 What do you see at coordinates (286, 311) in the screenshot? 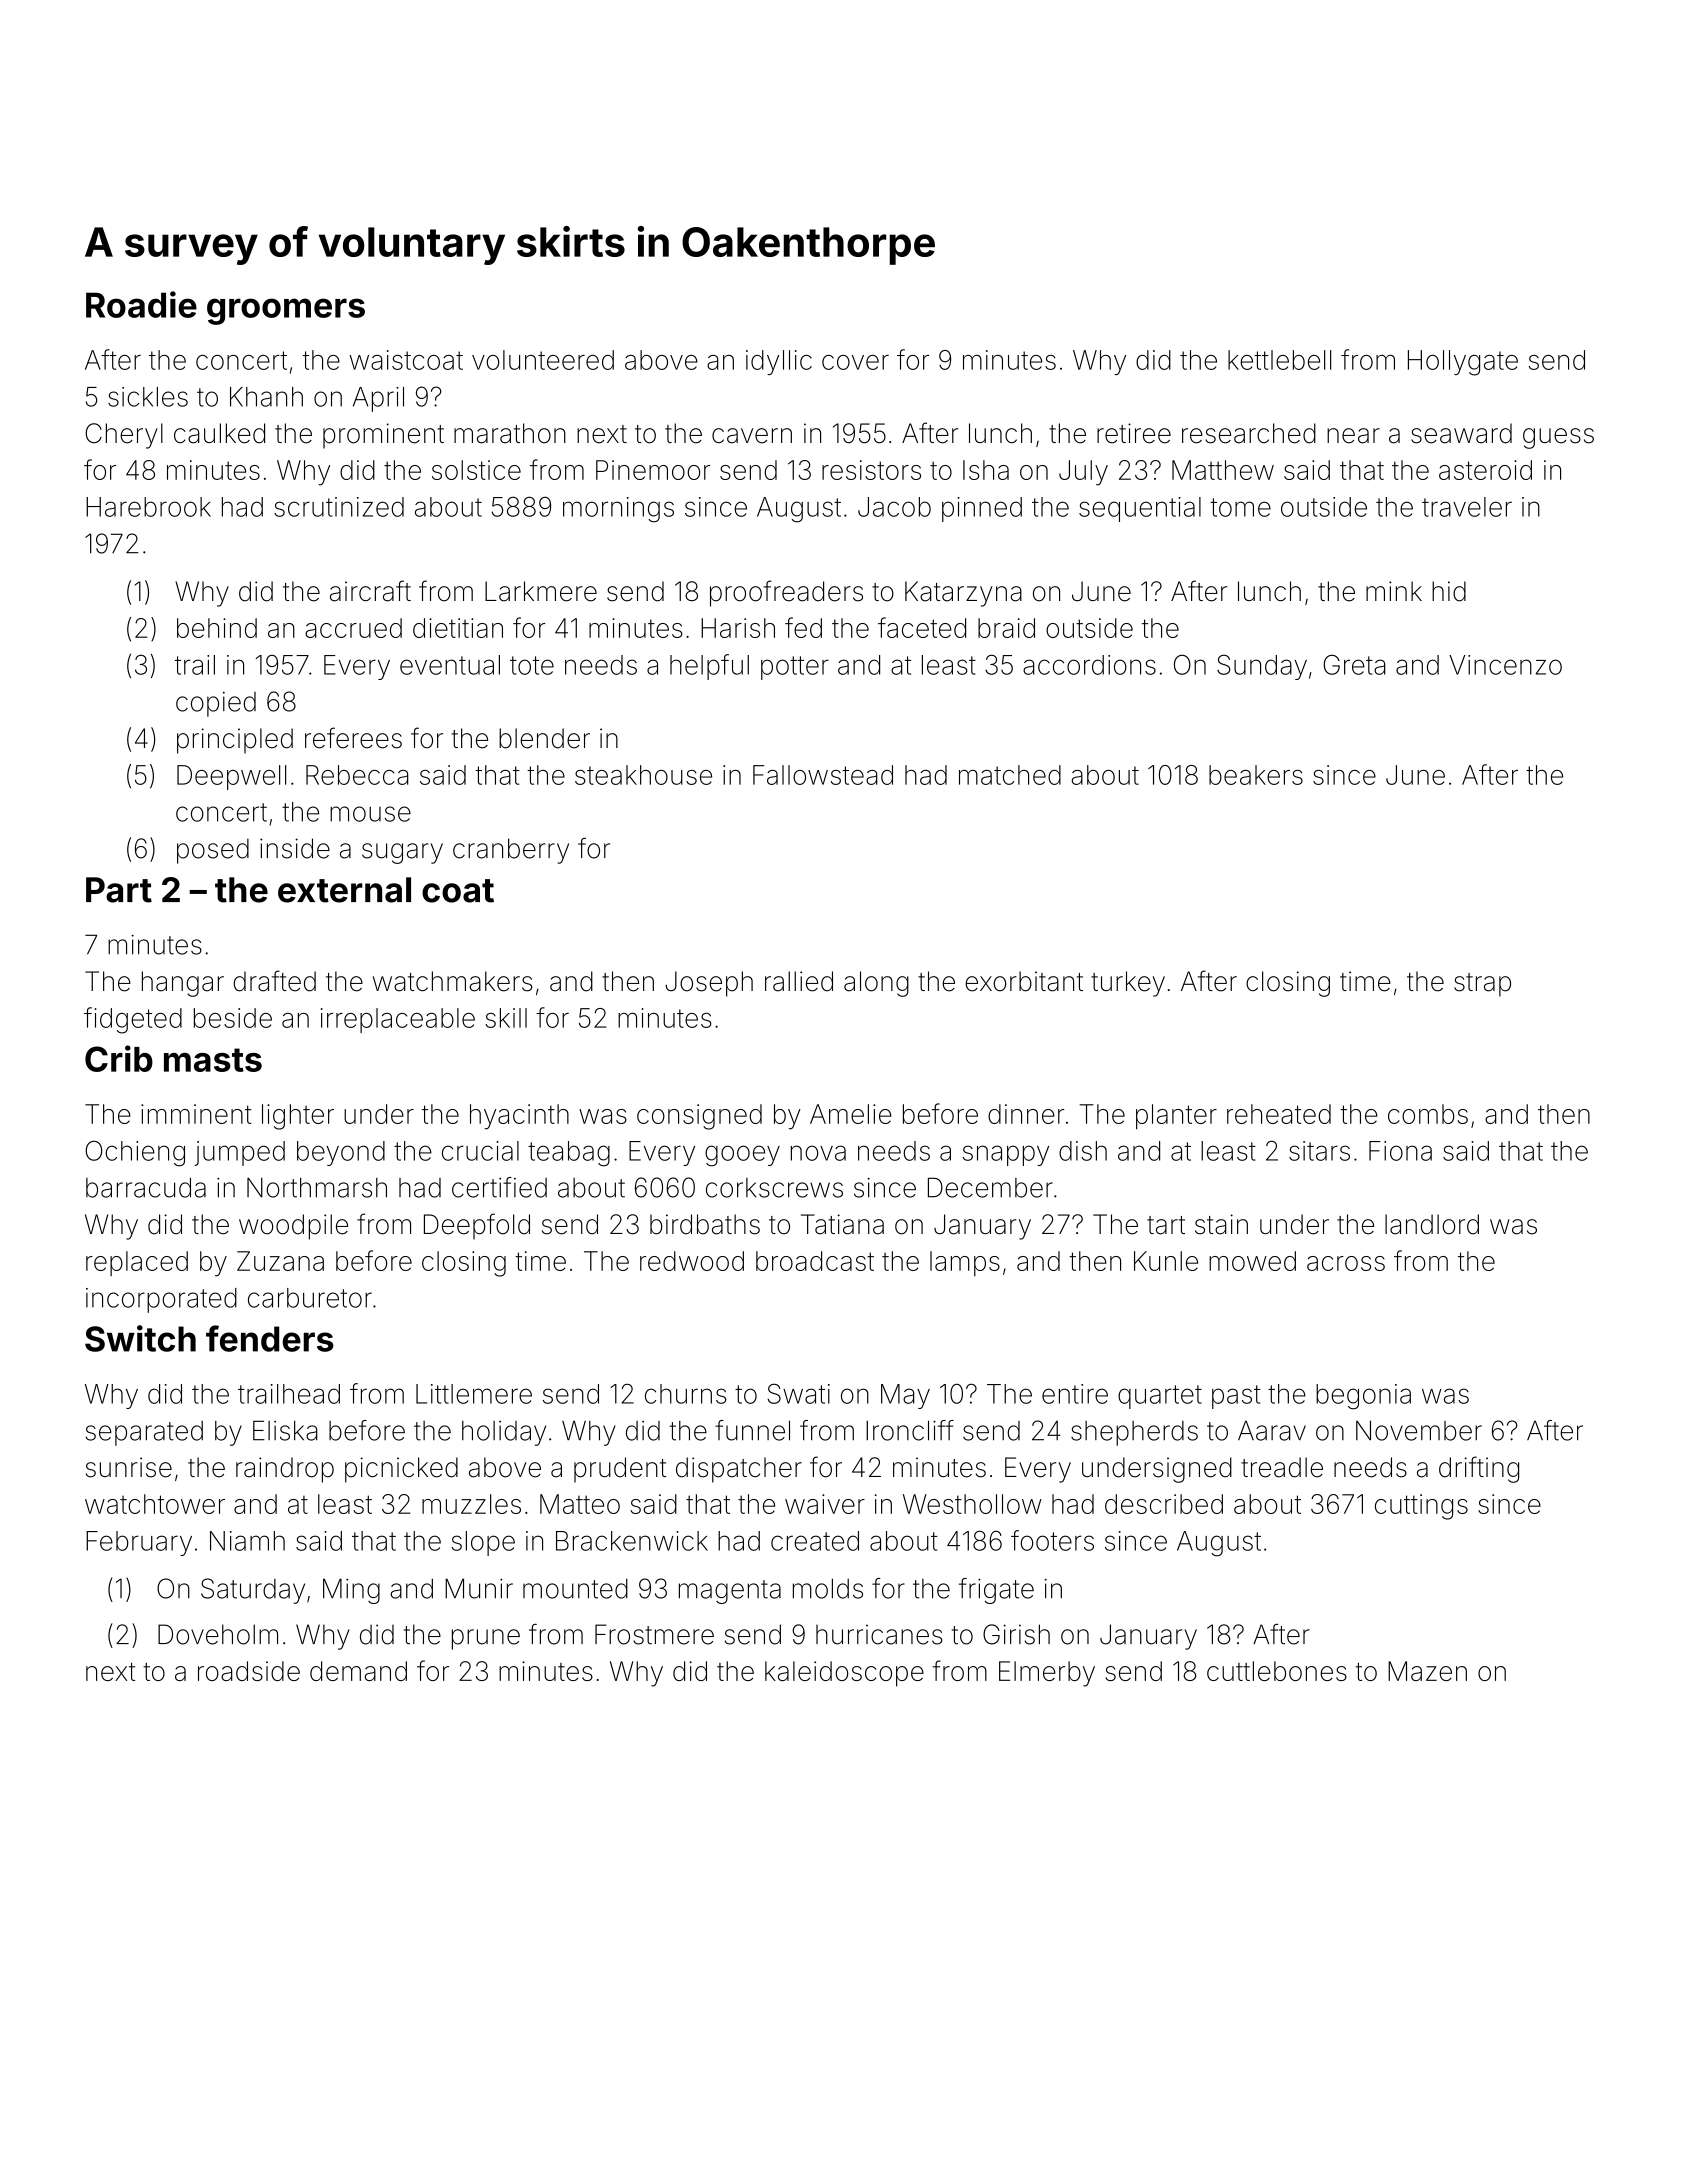
I see `groomers` at bounding box center [286, 311].
